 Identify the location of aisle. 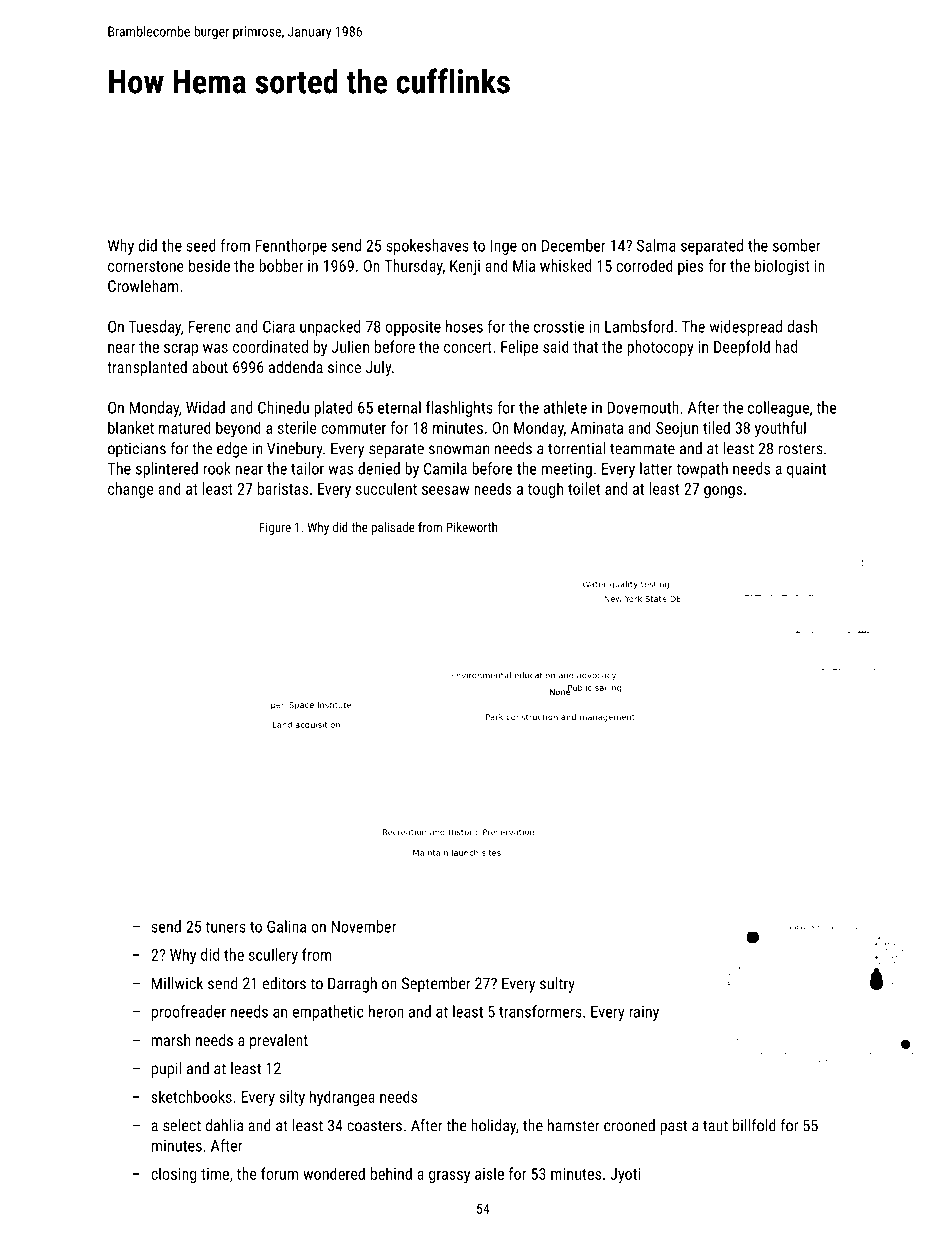
(489, 1173).
